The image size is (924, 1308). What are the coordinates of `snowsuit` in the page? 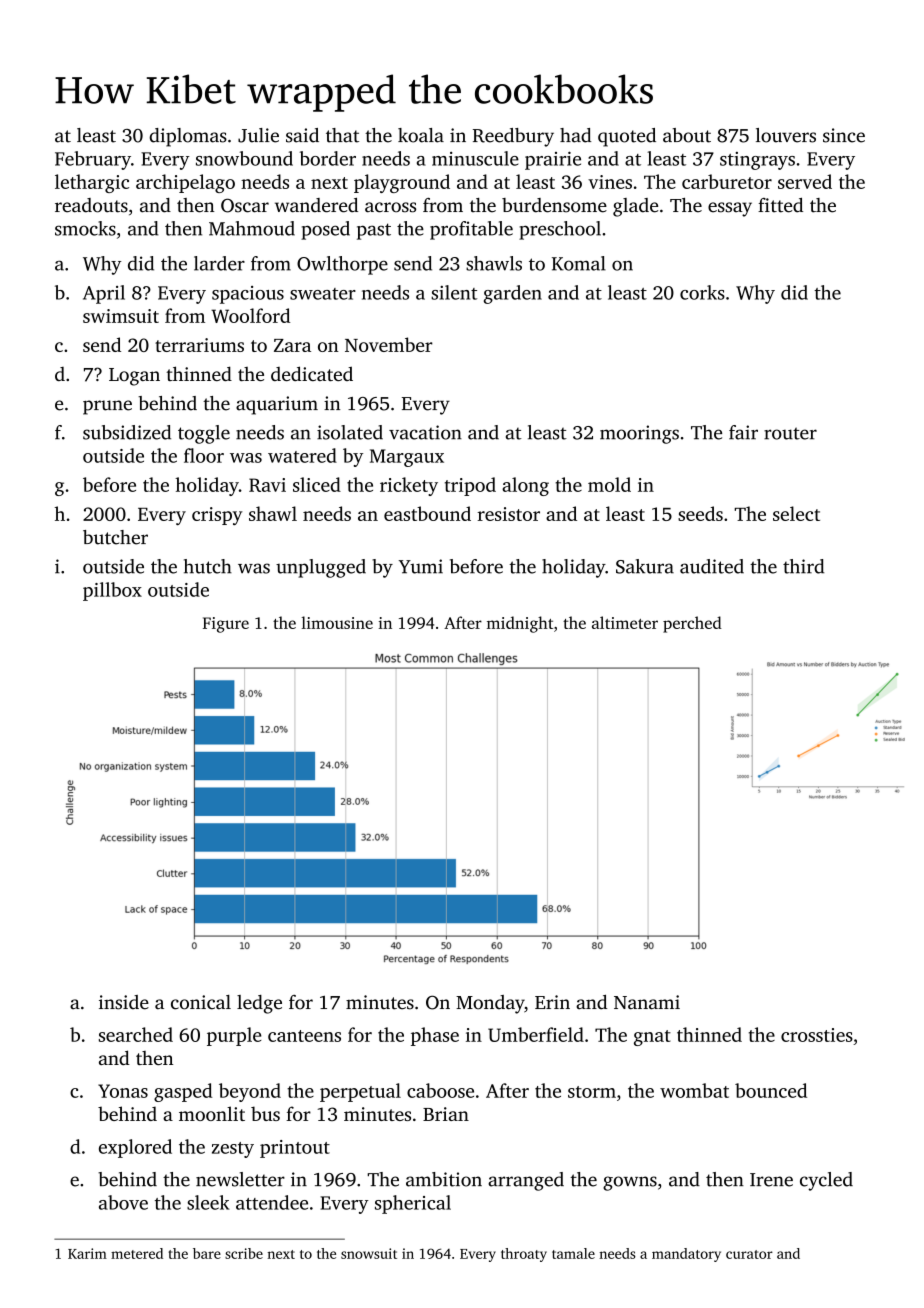 It's located at (369, 1253).
